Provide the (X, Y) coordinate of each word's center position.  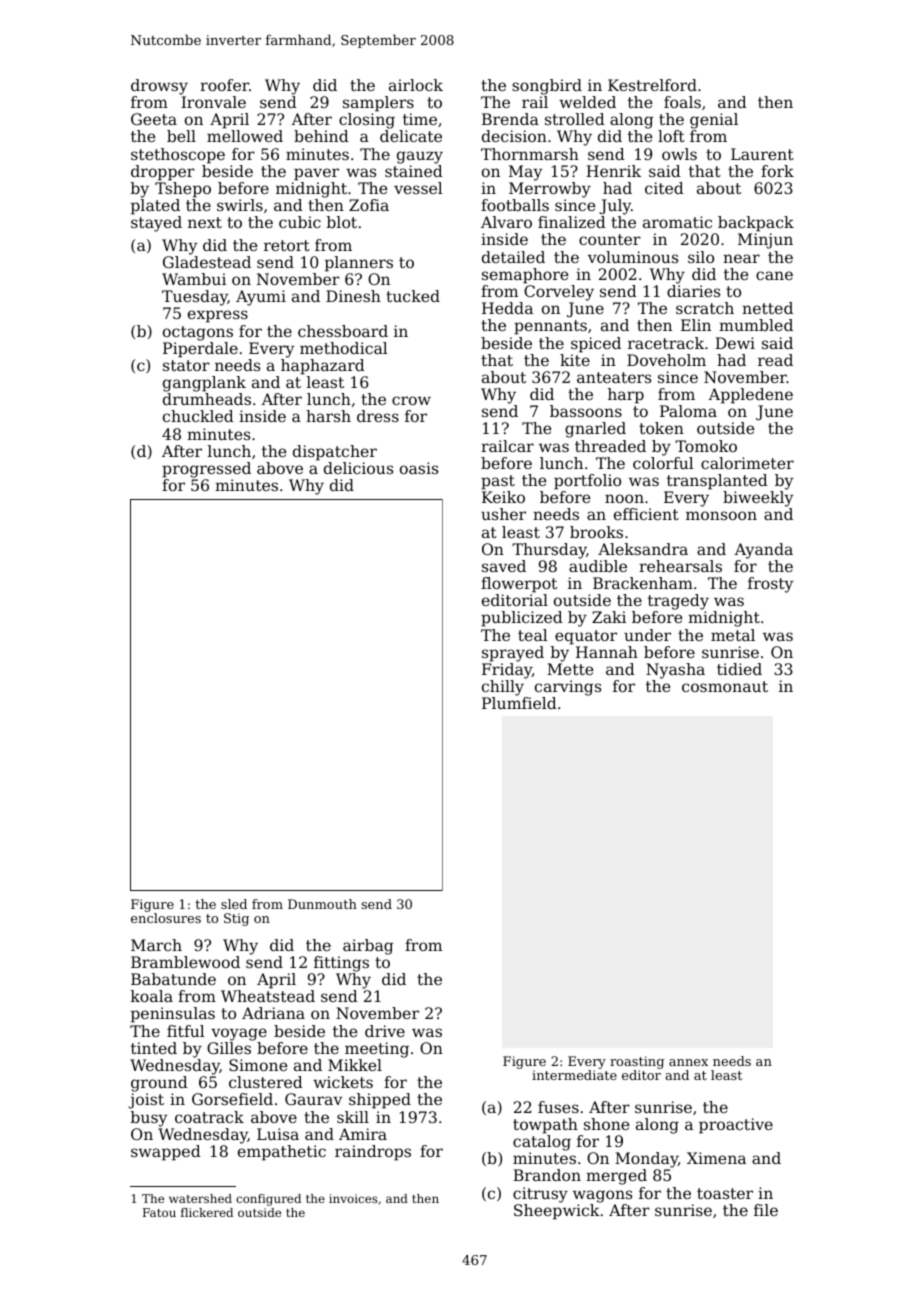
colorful (663, 463)
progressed (206, 470)
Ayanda (763, 551)
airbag (368, 947)
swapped (166, 1153)
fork (777, 171)
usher (503, 514)
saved (504, 566)
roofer (224, 85)
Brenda (510, 119)
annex (688, 1062)
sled (234, 904)
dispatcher (335, 453)
